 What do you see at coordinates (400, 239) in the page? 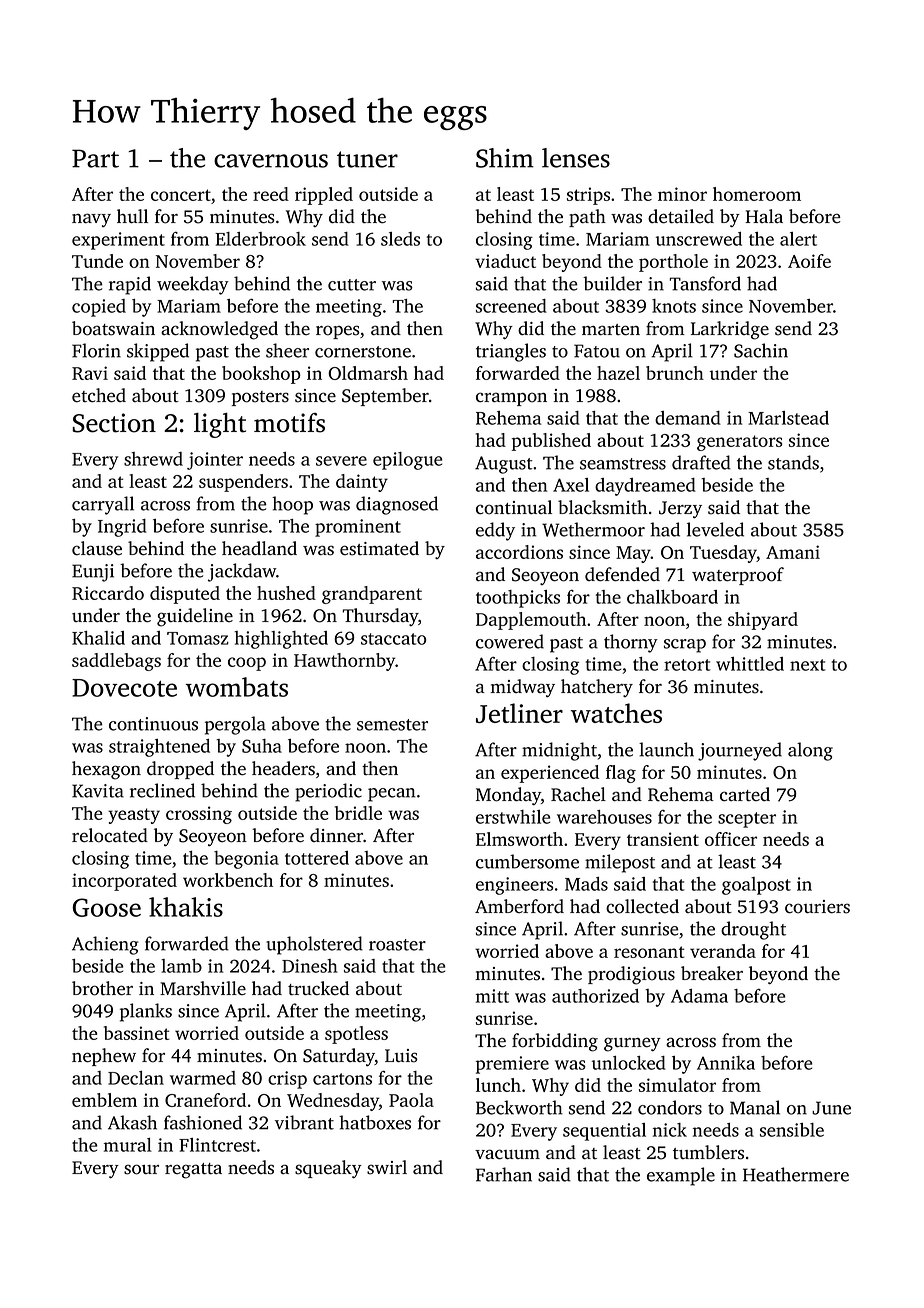
I see `sleds` at bounding box center [400, 239].
